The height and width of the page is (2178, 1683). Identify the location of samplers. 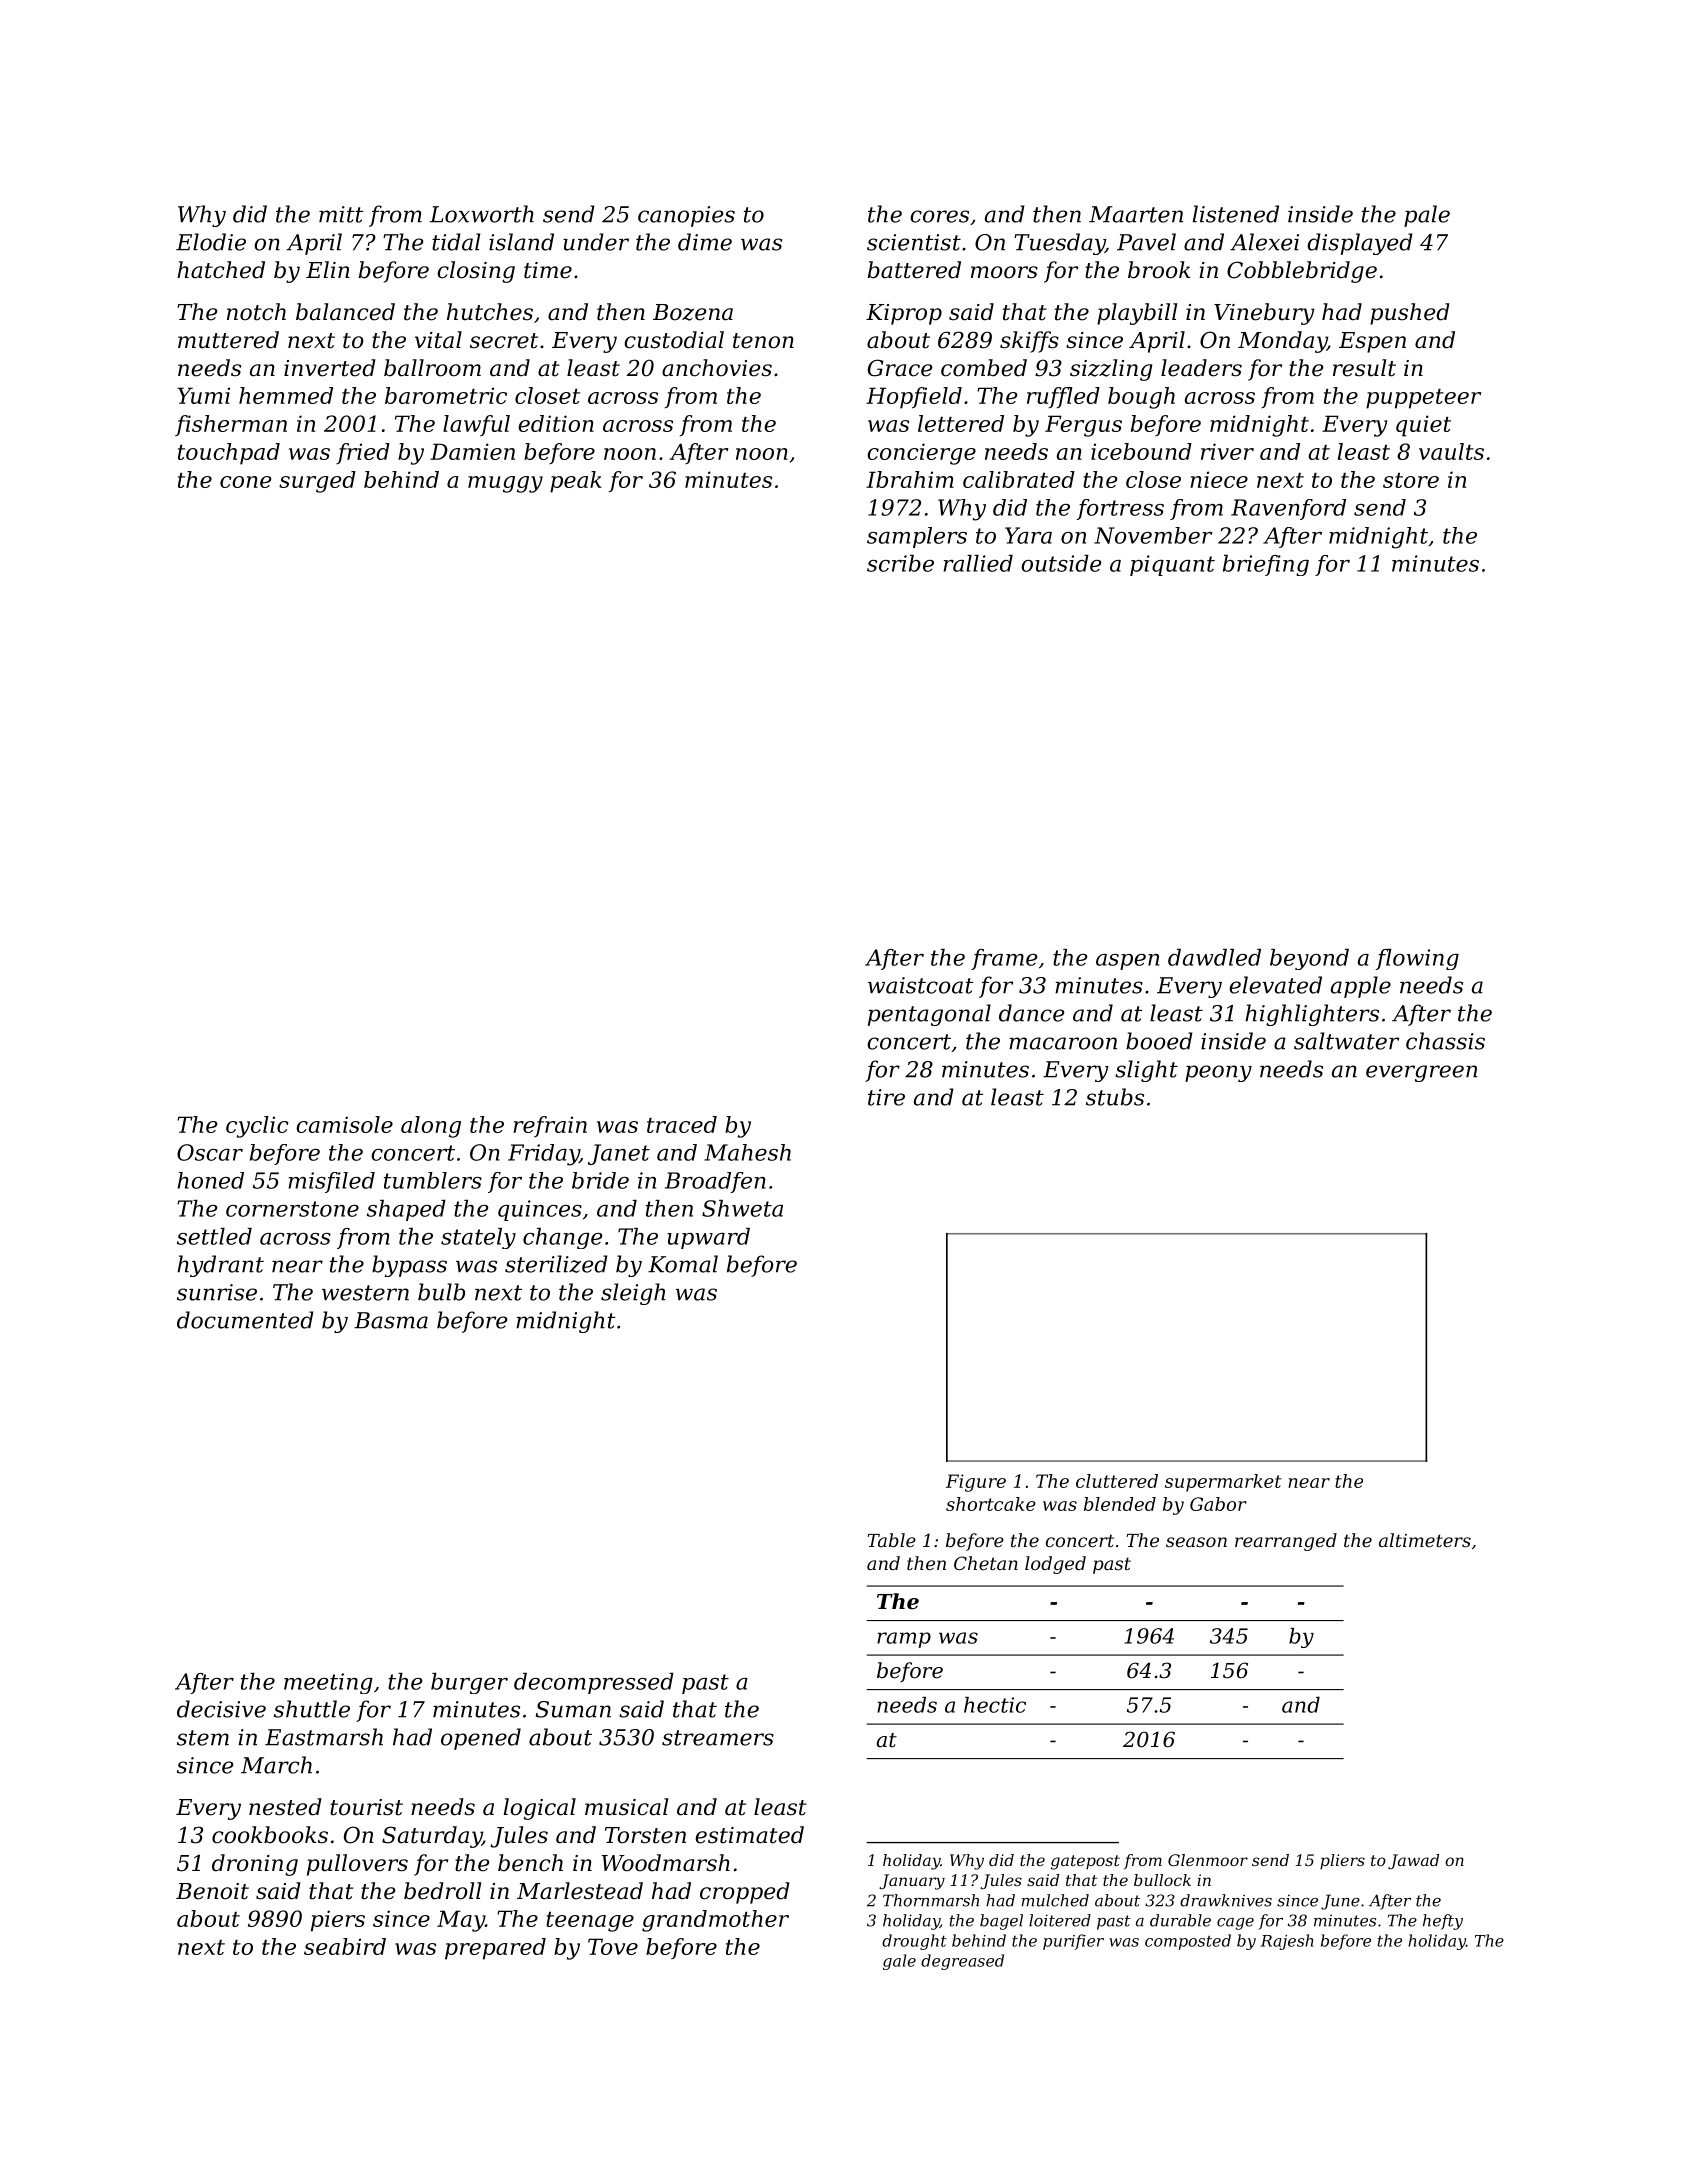
(917, 537).
